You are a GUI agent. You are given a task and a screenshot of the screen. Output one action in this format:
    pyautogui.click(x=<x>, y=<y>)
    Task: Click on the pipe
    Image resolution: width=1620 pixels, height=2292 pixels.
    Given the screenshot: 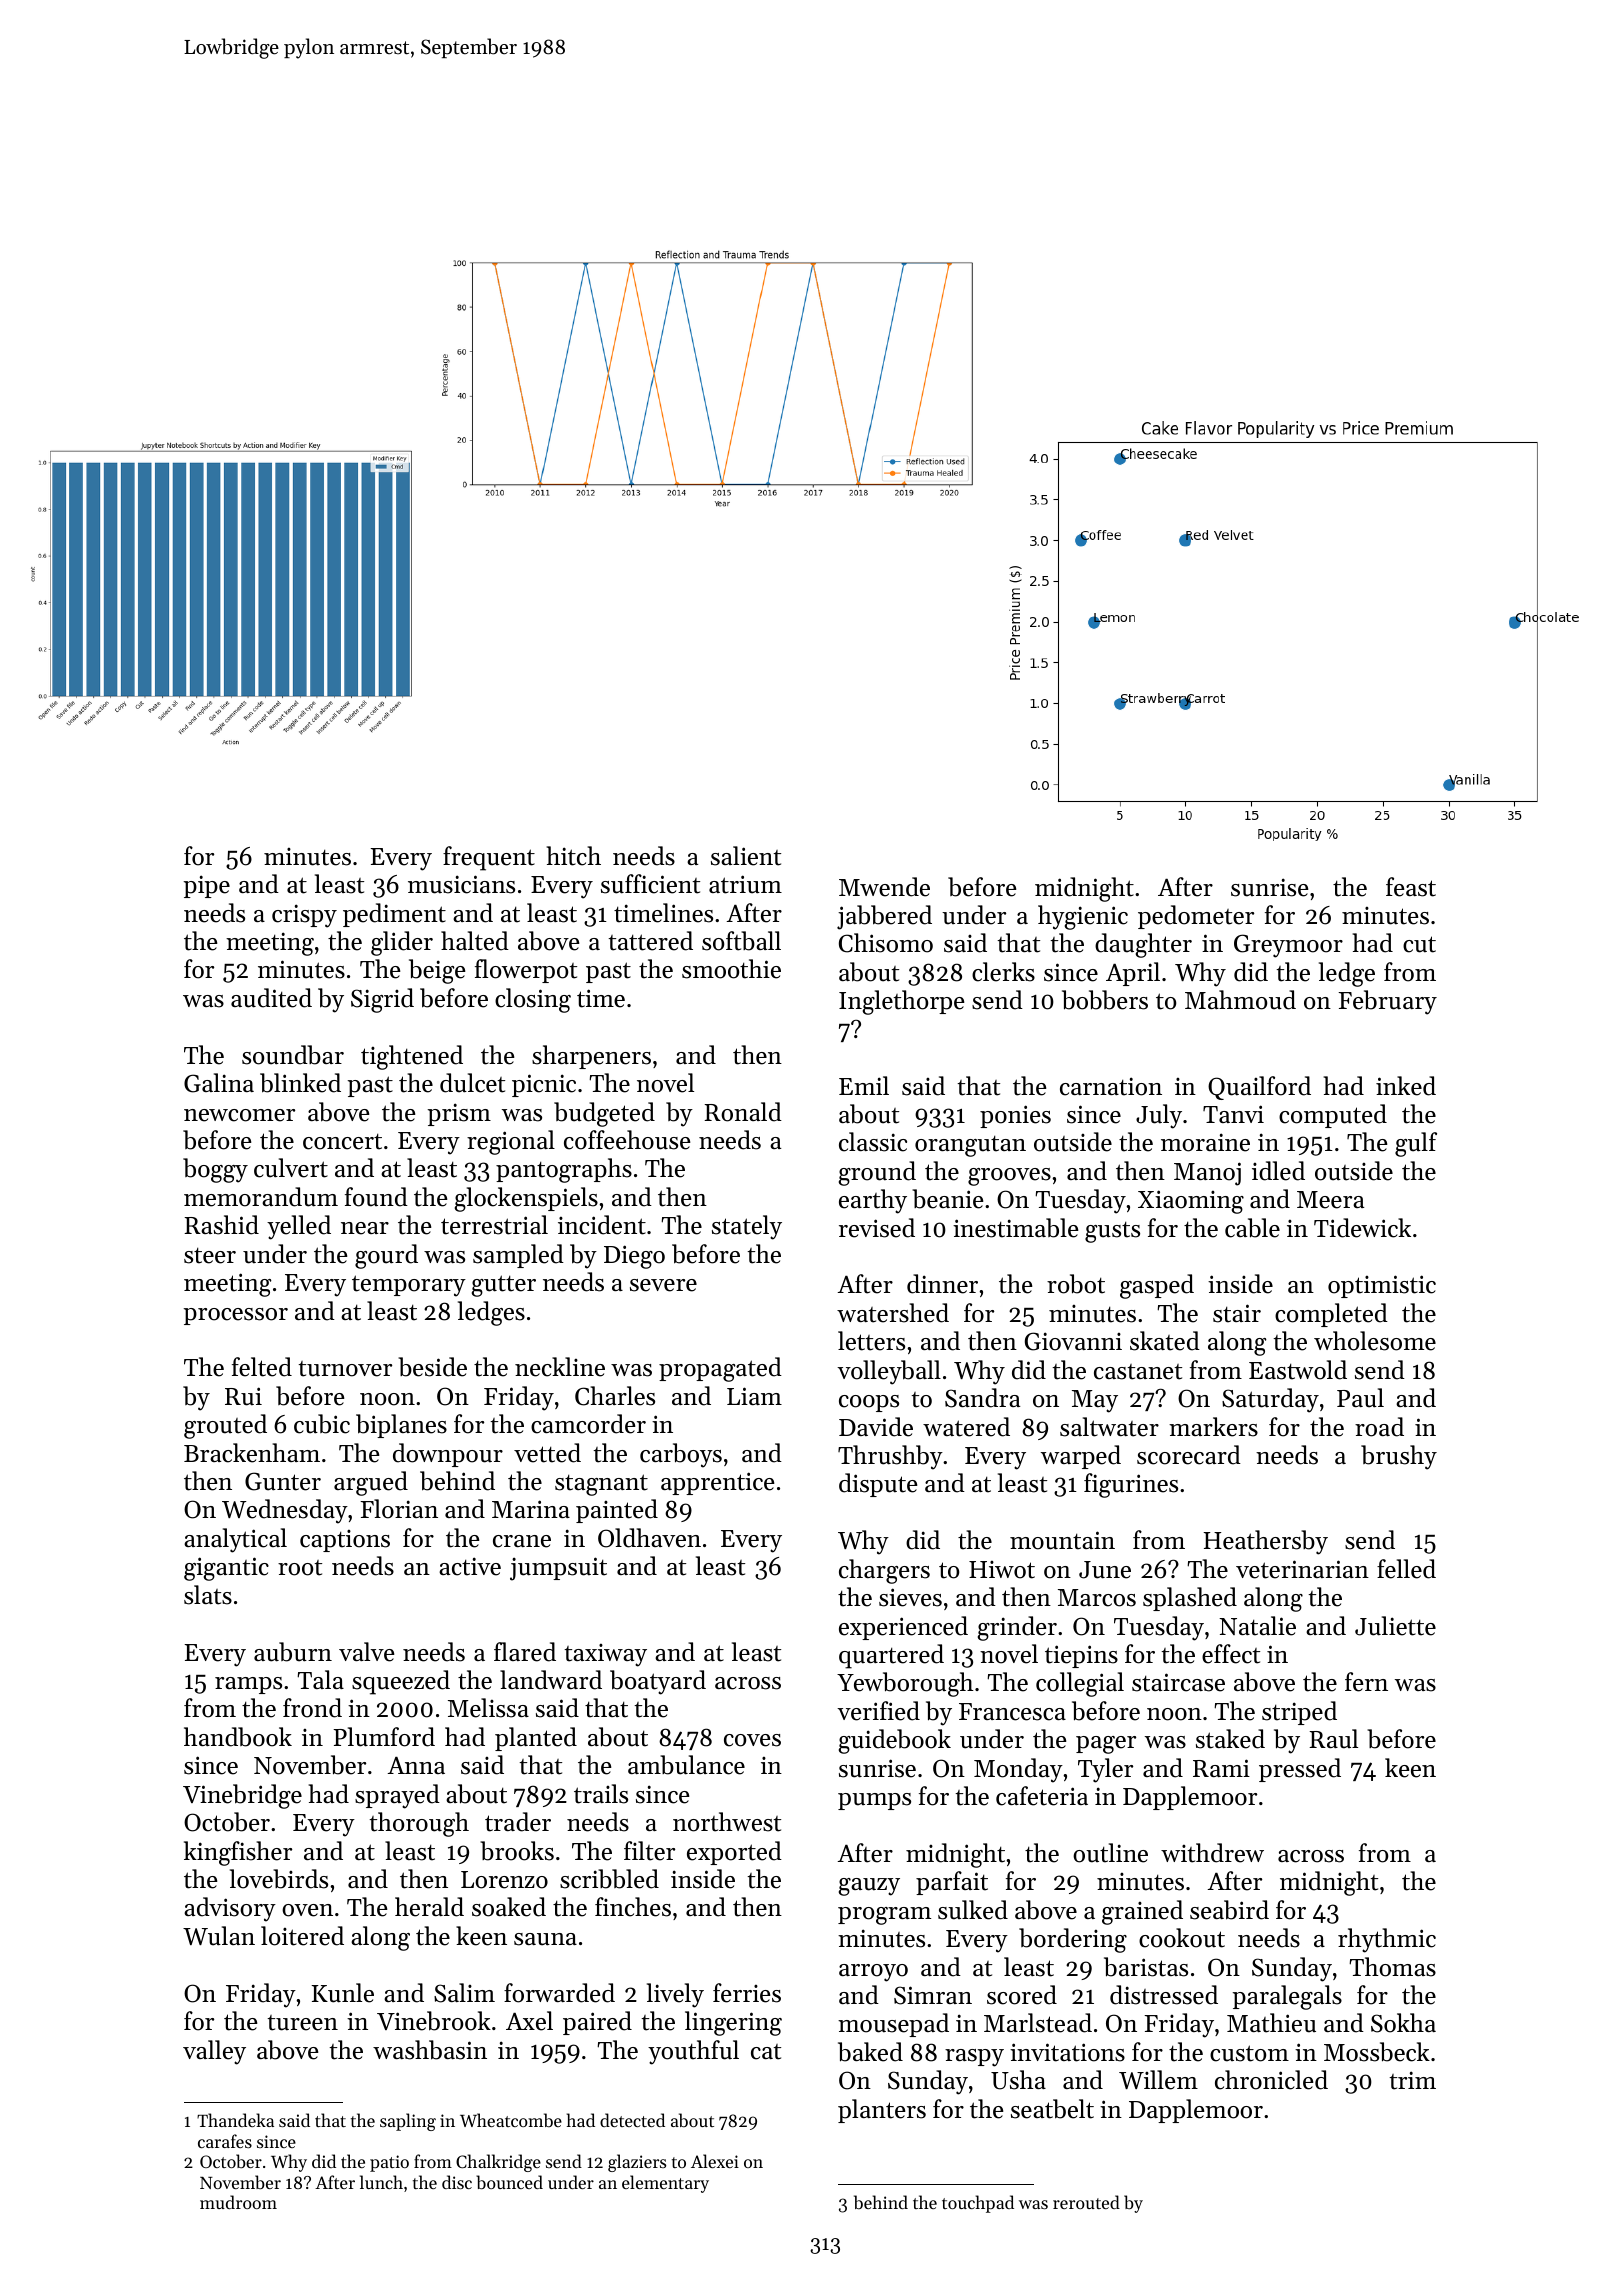 What is the action you would take?
    pyautogui.click(x=207, y=886)
